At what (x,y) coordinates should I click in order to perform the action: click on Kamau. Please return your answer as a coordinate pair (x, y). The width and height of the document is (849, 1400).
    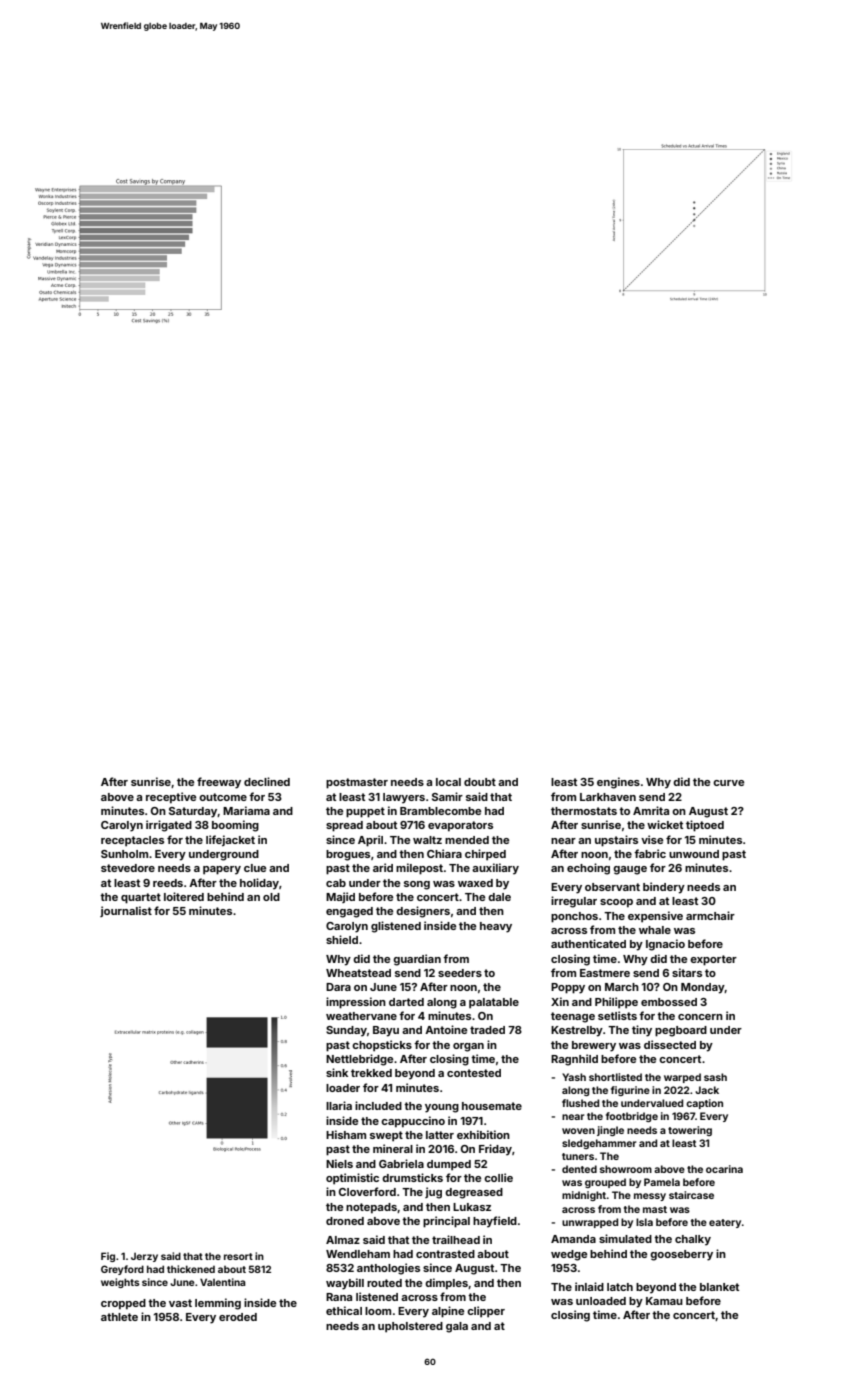
    Looking at the image, I should click on (664, 1301).
